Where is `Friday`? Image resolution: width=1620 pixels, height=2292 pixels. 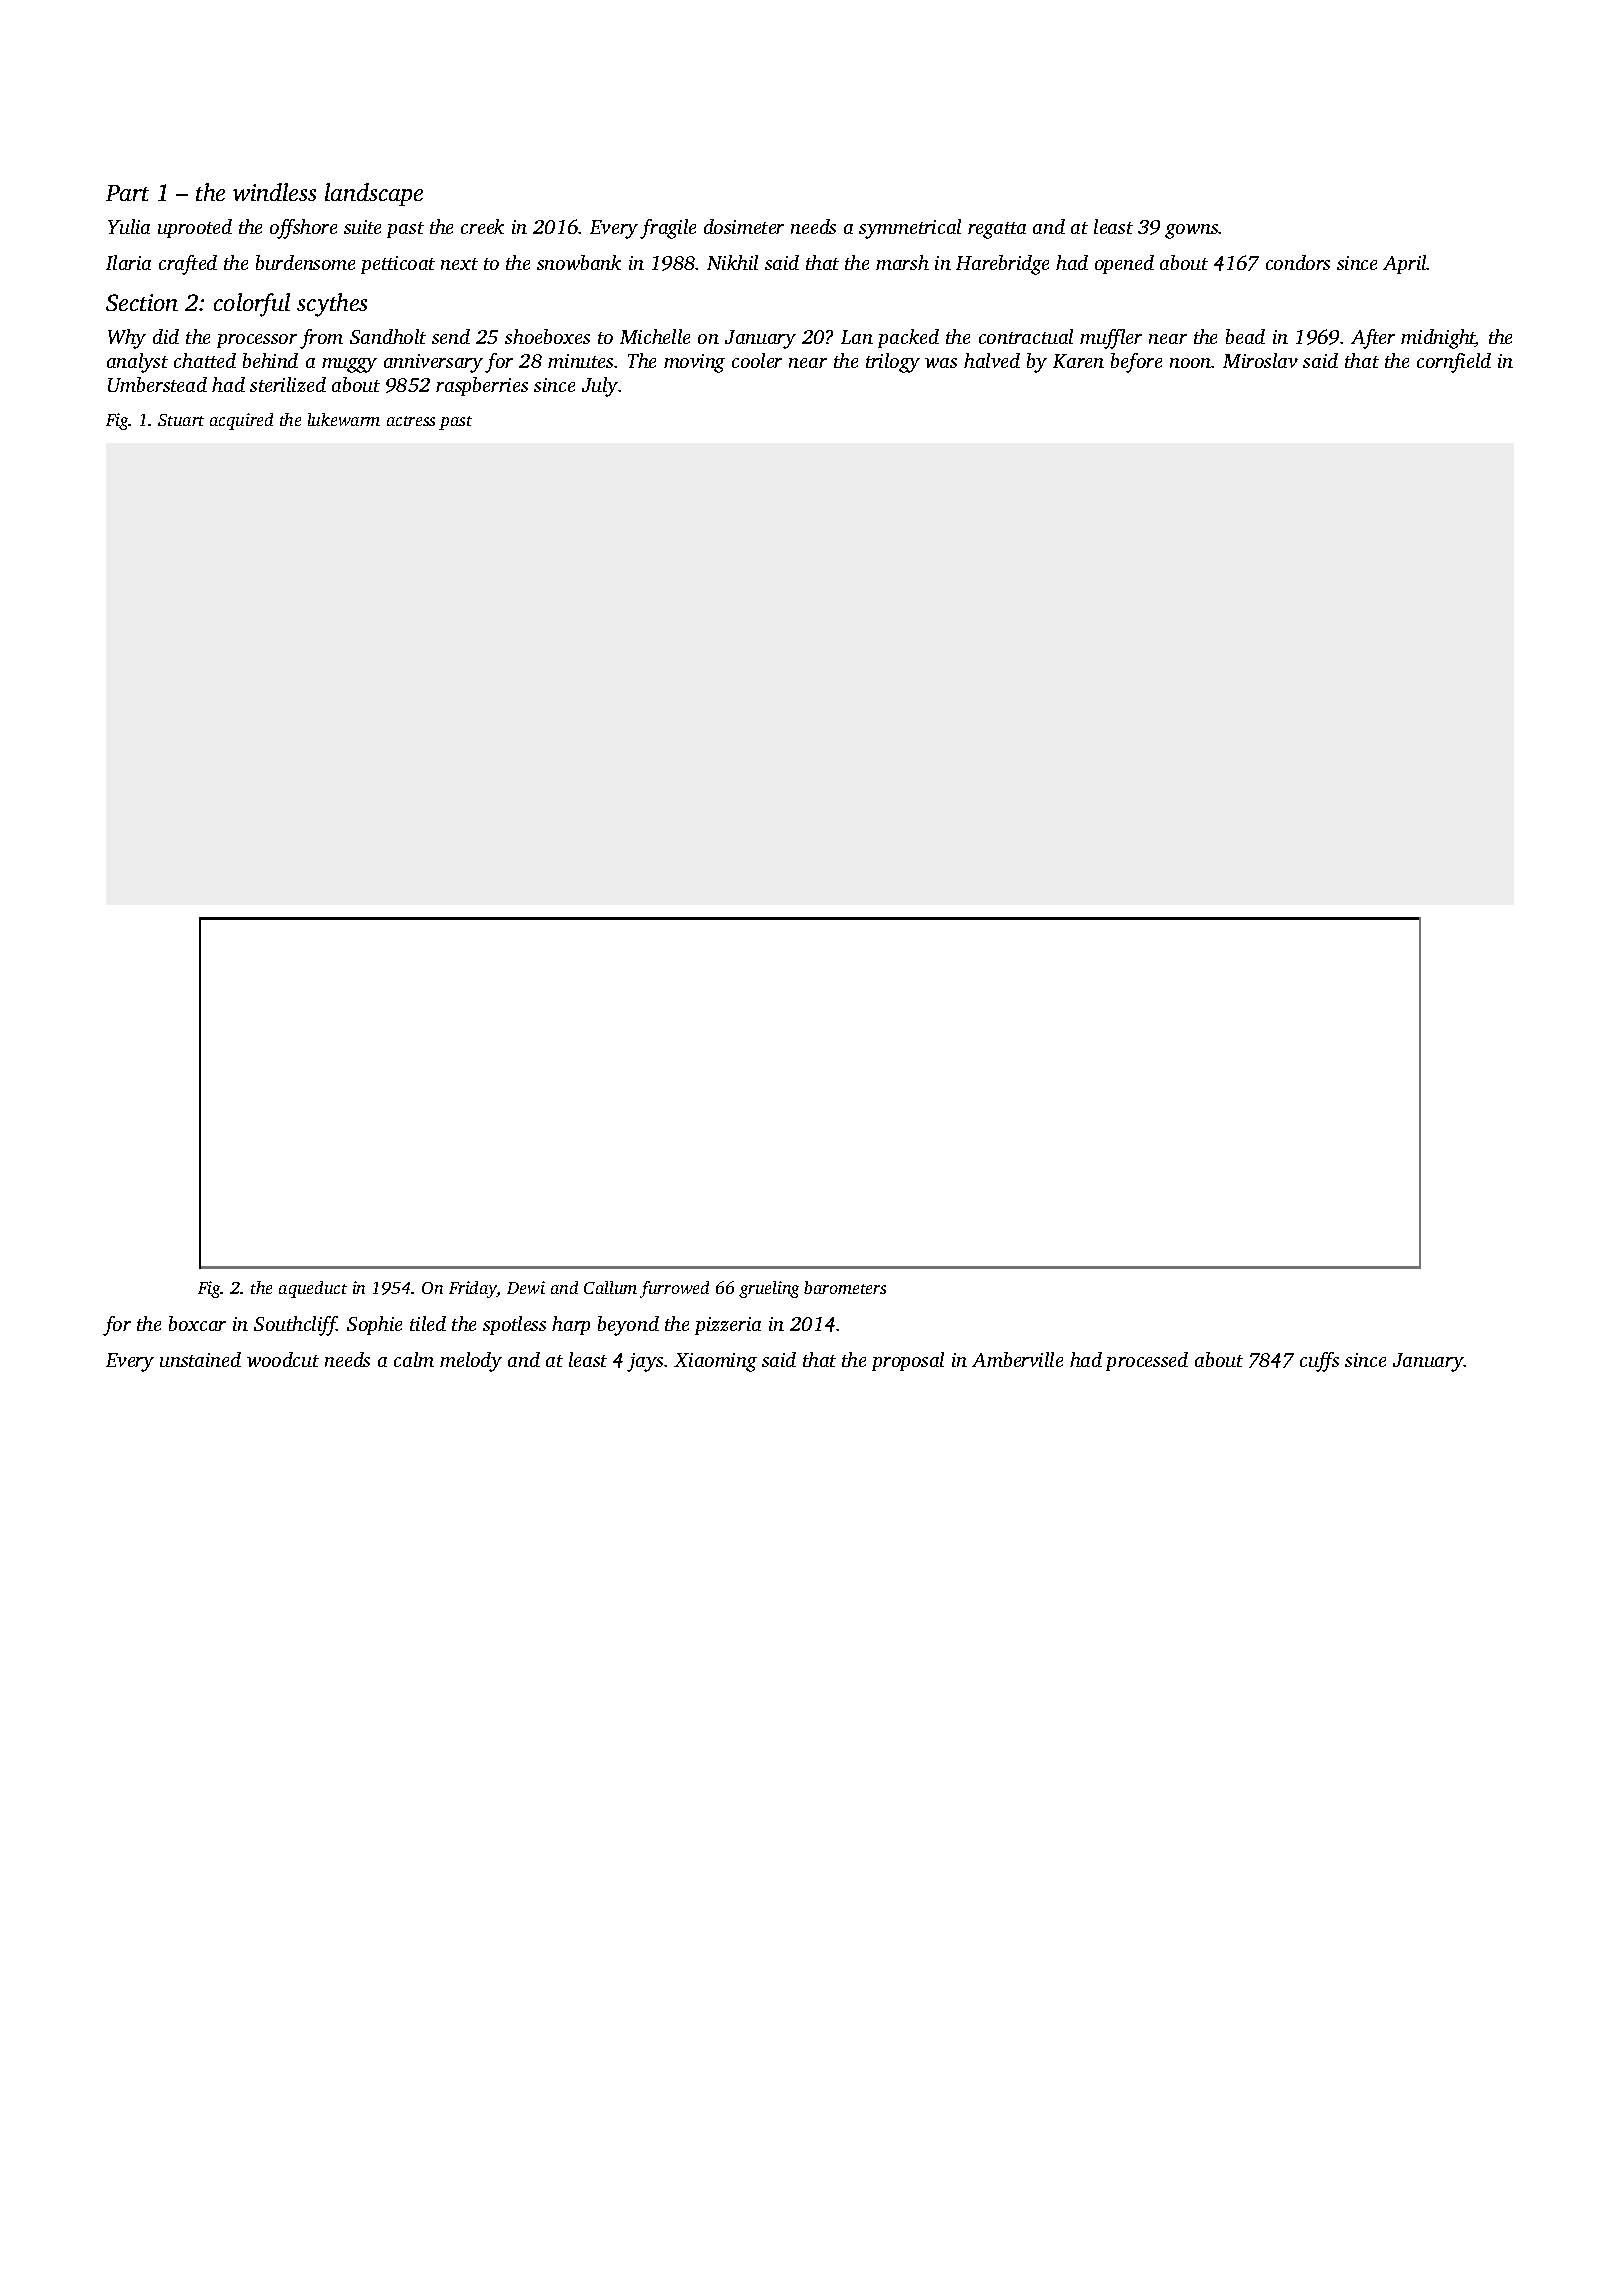
Friday is located at coordinates (473, 1289).
